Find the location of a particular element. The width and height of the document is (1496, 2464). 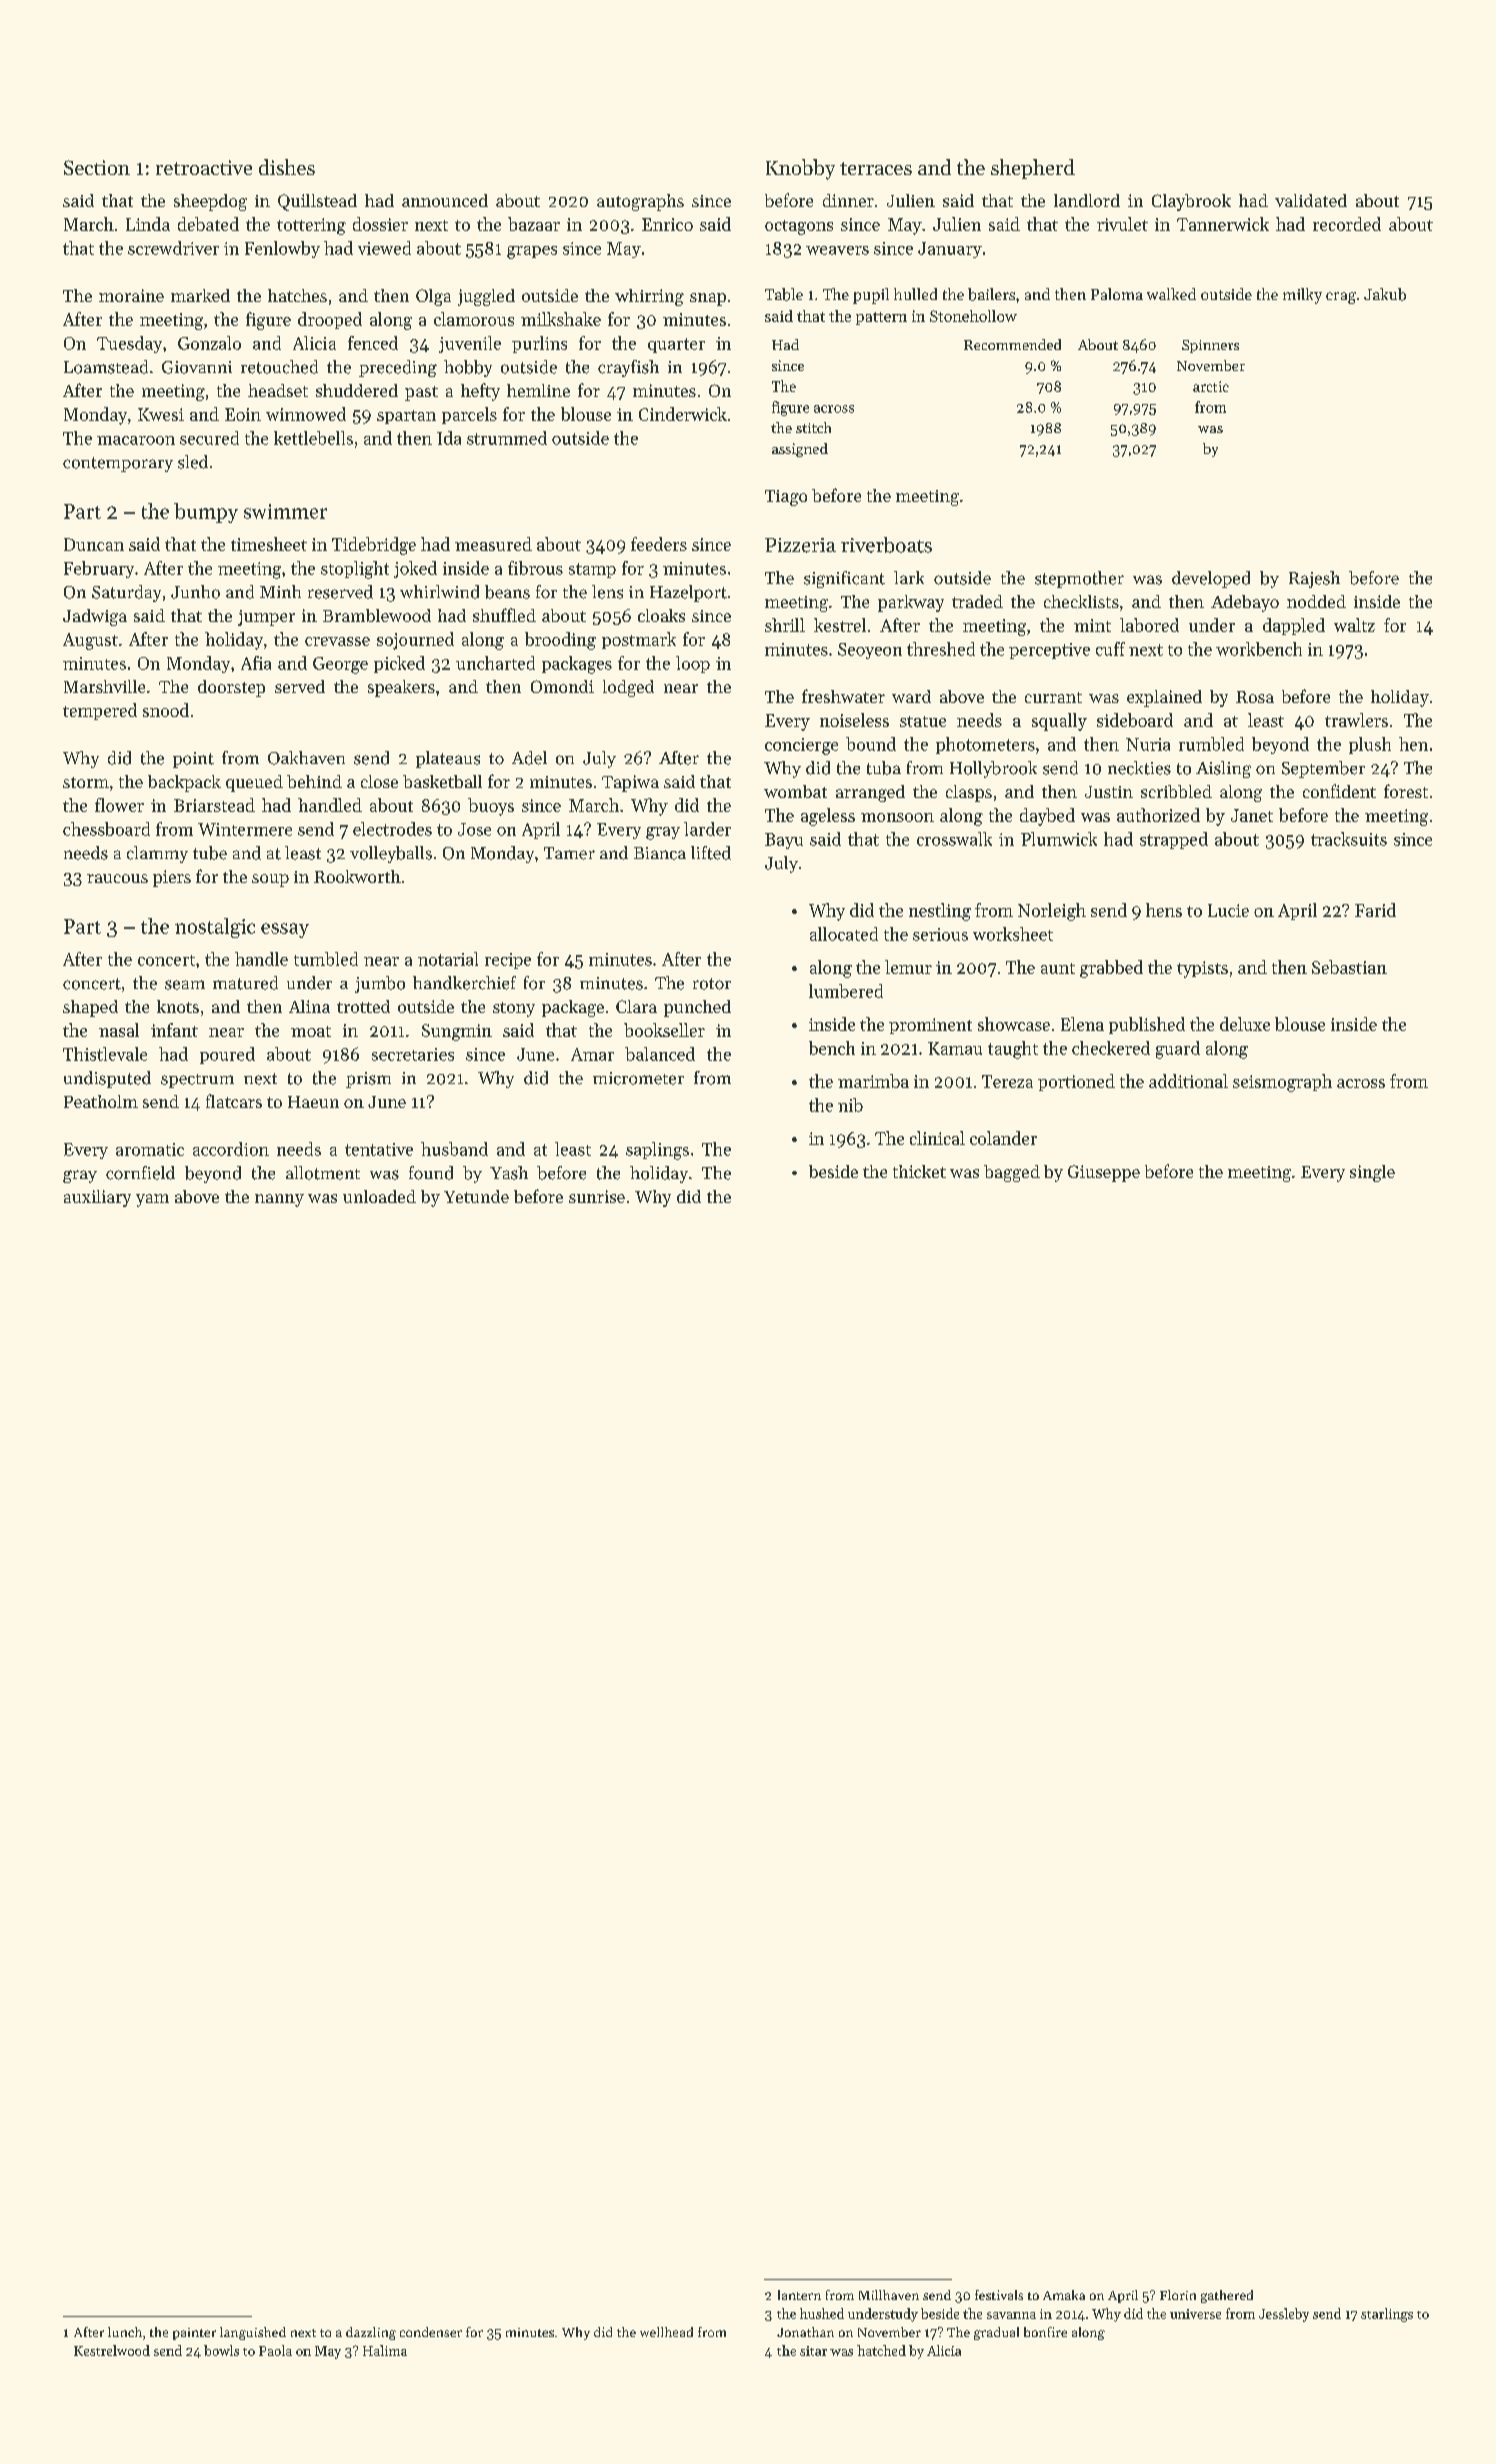

Pizzeria is located at coordinates (800, 545).
